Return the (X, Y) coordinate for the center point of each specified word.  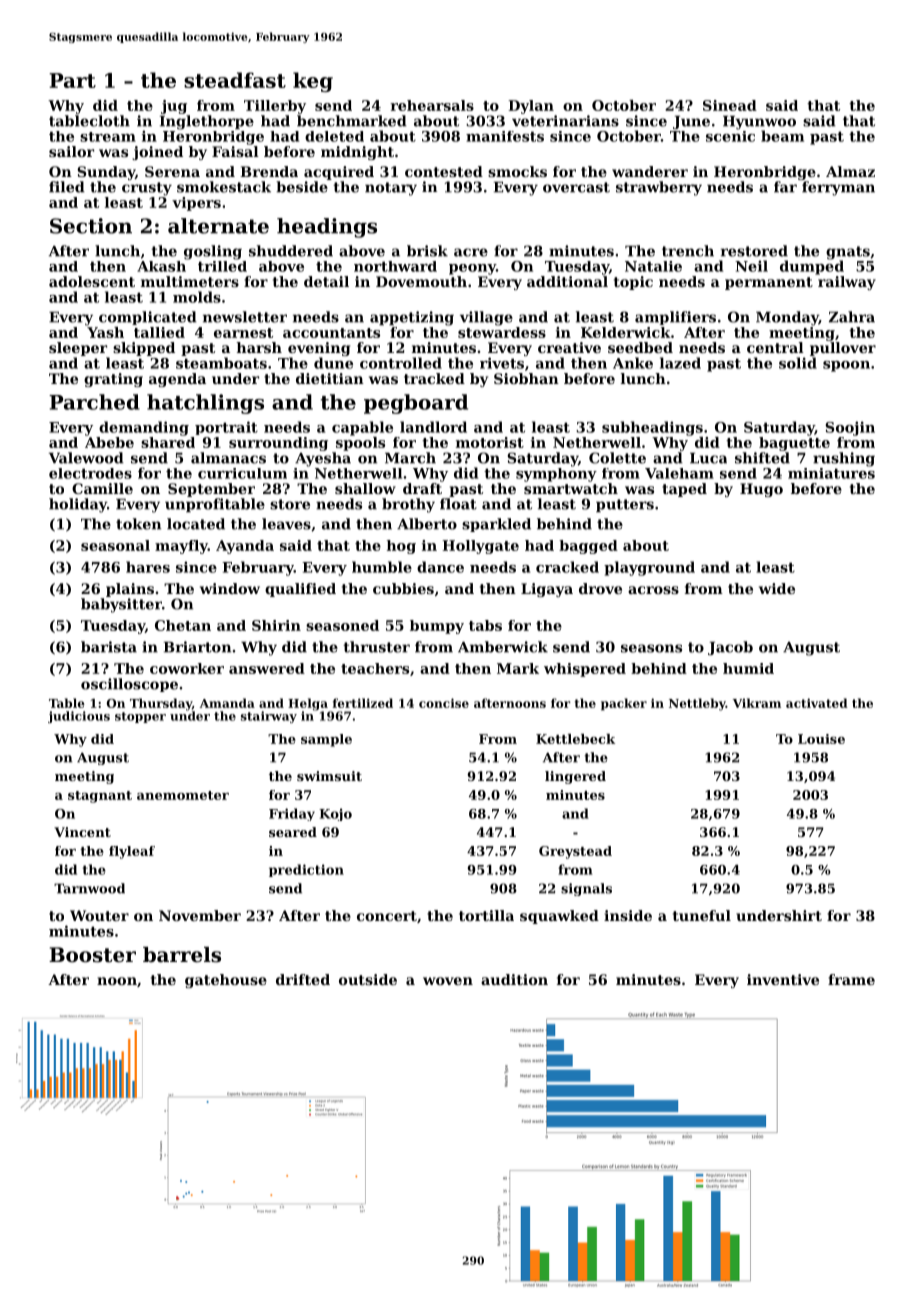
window (230, 588)
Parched (94, 402)
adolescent (92, 281)
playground (649, 568)
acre (471, 252)
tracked (434, 378)
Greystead (575, 852)
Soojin (850, 428)
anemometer (183, 795)
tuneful (702, 915)
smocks (517, 171)
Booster (92, 955)
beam (782, 136)
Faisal (235, 151)
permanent (769, 283)
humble (382, 567)
